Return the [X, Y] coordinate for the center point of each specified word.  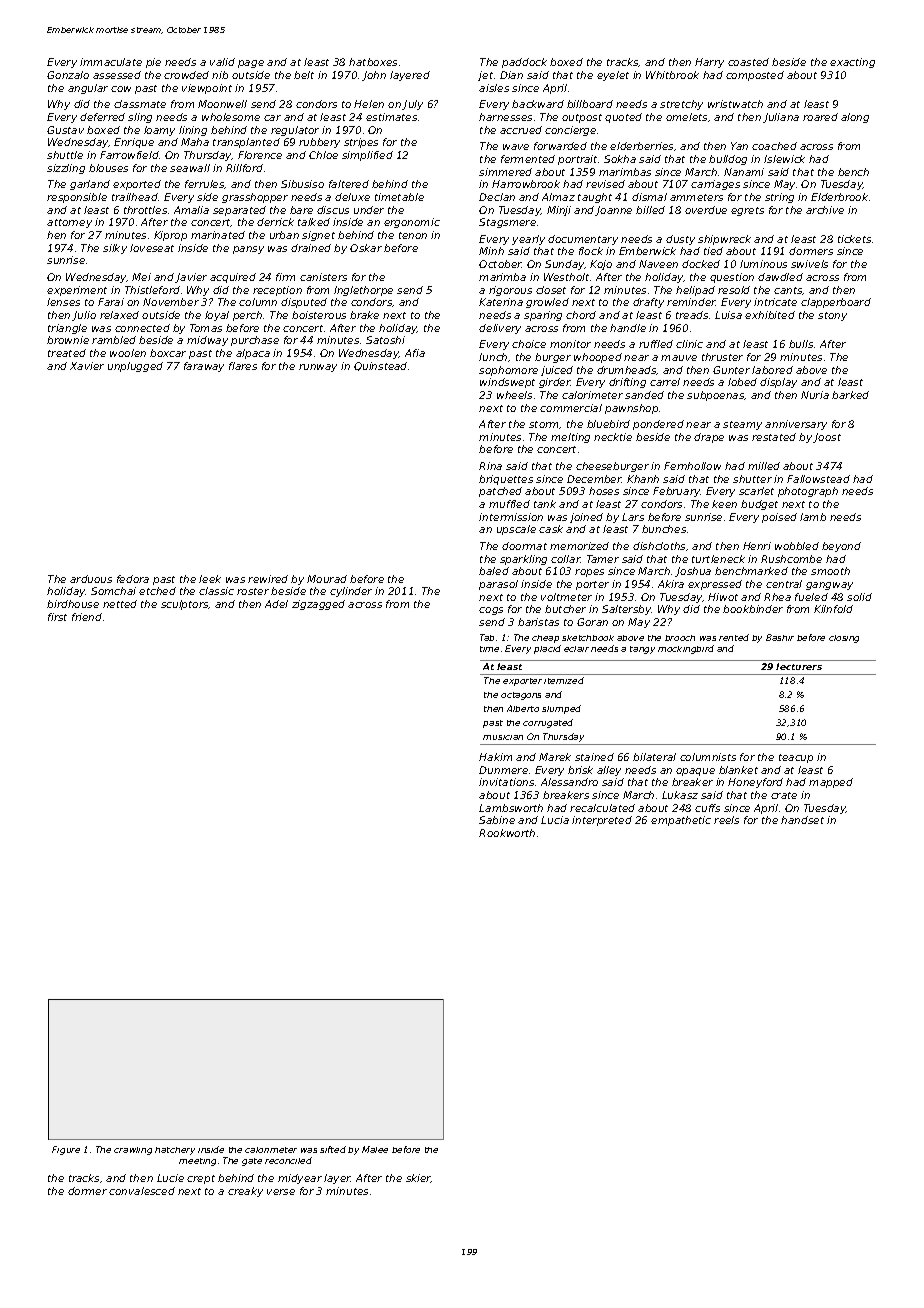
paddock [524, 63]
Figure [66, 1150]
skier [418, 1178]
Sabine [497, 820]
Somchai [113, 591]
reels [726, 820]
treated [67, 353]
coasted [748, 62]
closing [844, 639]
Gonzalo [68, 75]
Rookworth [507, 833]
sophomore [508, 371]
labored [772, 370]
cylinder [351, 592]
